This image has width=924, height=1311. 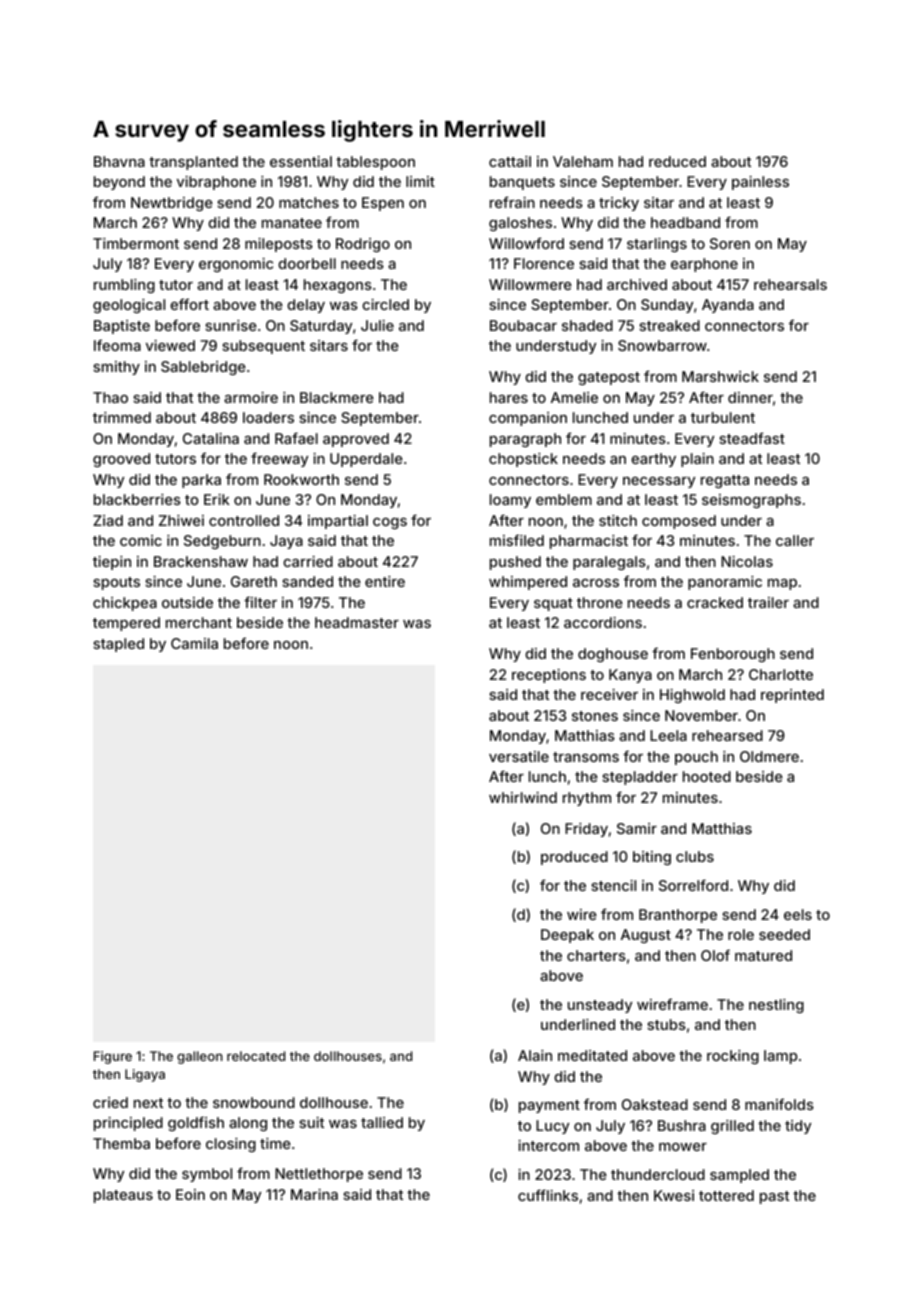 I want to click on painless, so click(x=760, y=183).
